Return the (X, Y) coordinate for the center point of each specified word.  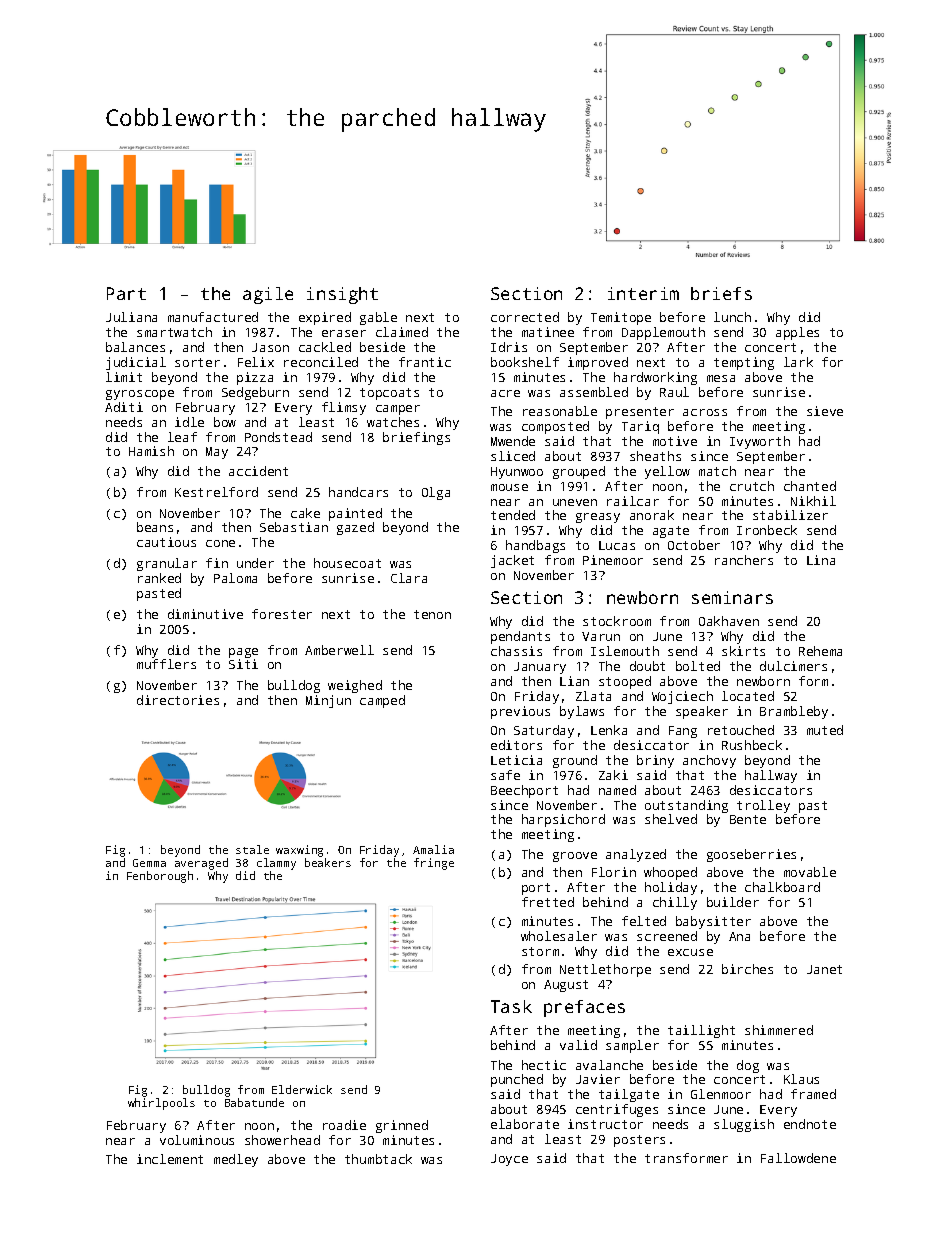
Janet (824, 969)
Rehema (820, 651)
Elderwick (302, 1089)
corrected (525, 317)
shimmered (779, 1030)
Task (511, 1006)
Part (126, 293)
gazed (355, 528)
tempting (744, 363)
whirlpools (161, 1104)
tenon (432, 614)
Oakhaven (729, 621)
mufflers (166, 664)
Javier (598, 1079)
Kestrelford (216, 492)
